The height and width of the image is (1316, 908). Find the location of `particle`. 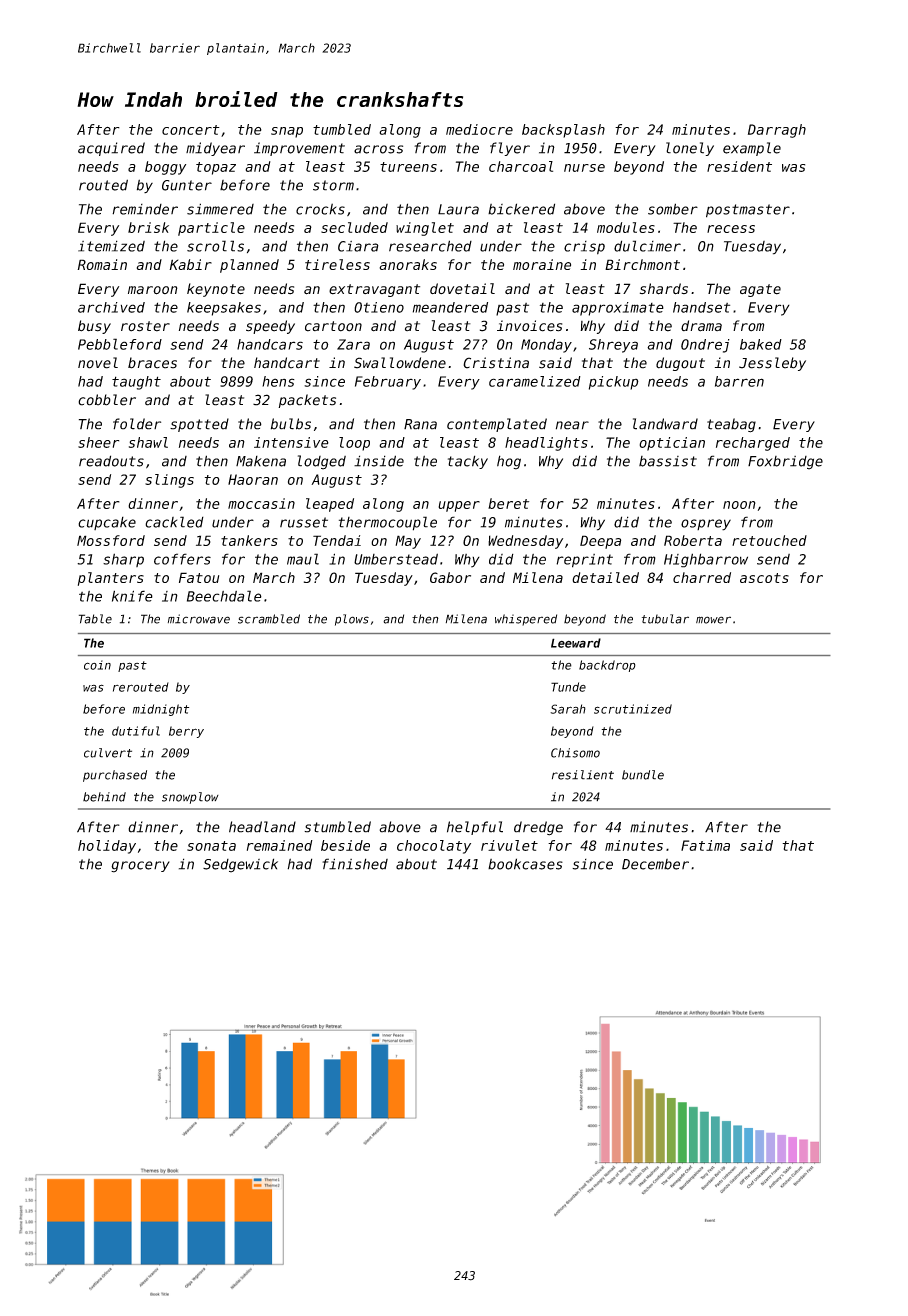

particle is located at coordinates (211, 229).
